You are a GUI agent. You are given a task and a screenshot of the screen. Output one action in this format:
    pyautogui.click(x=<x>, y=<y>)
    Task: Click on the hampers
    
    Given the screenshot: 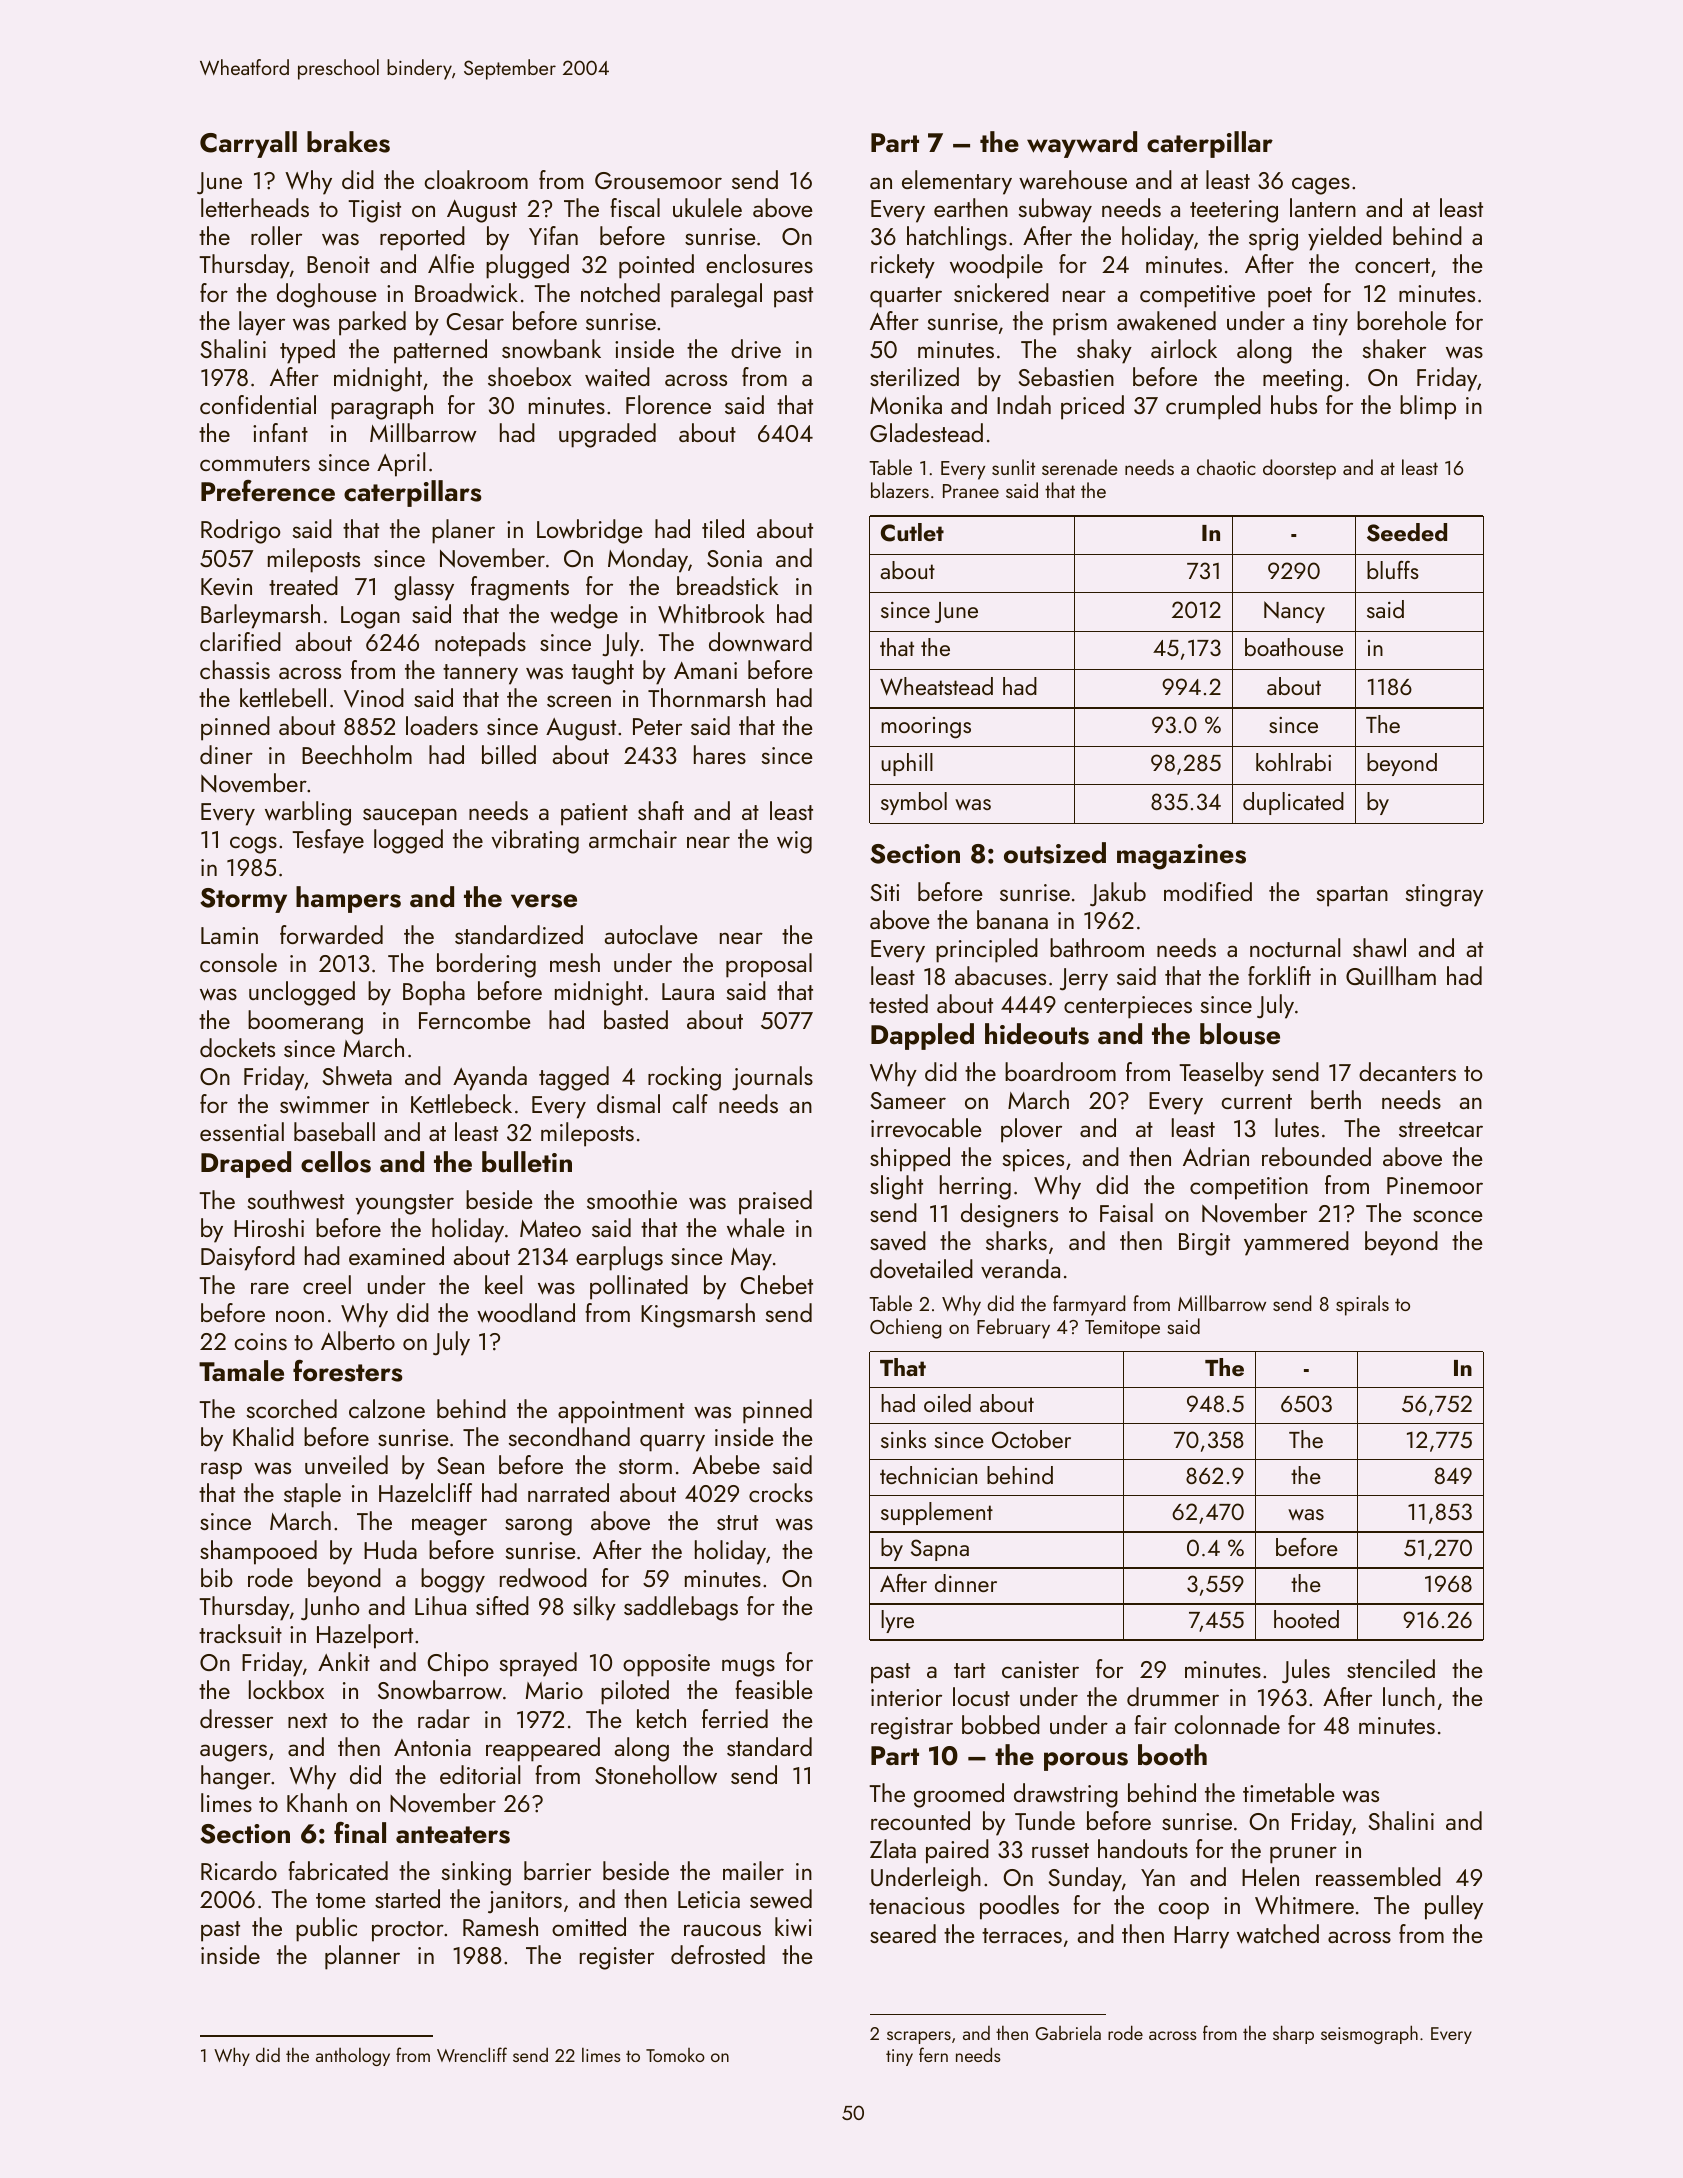 What is the action you would take?
    pyautogui.click(x=348, y=899)
